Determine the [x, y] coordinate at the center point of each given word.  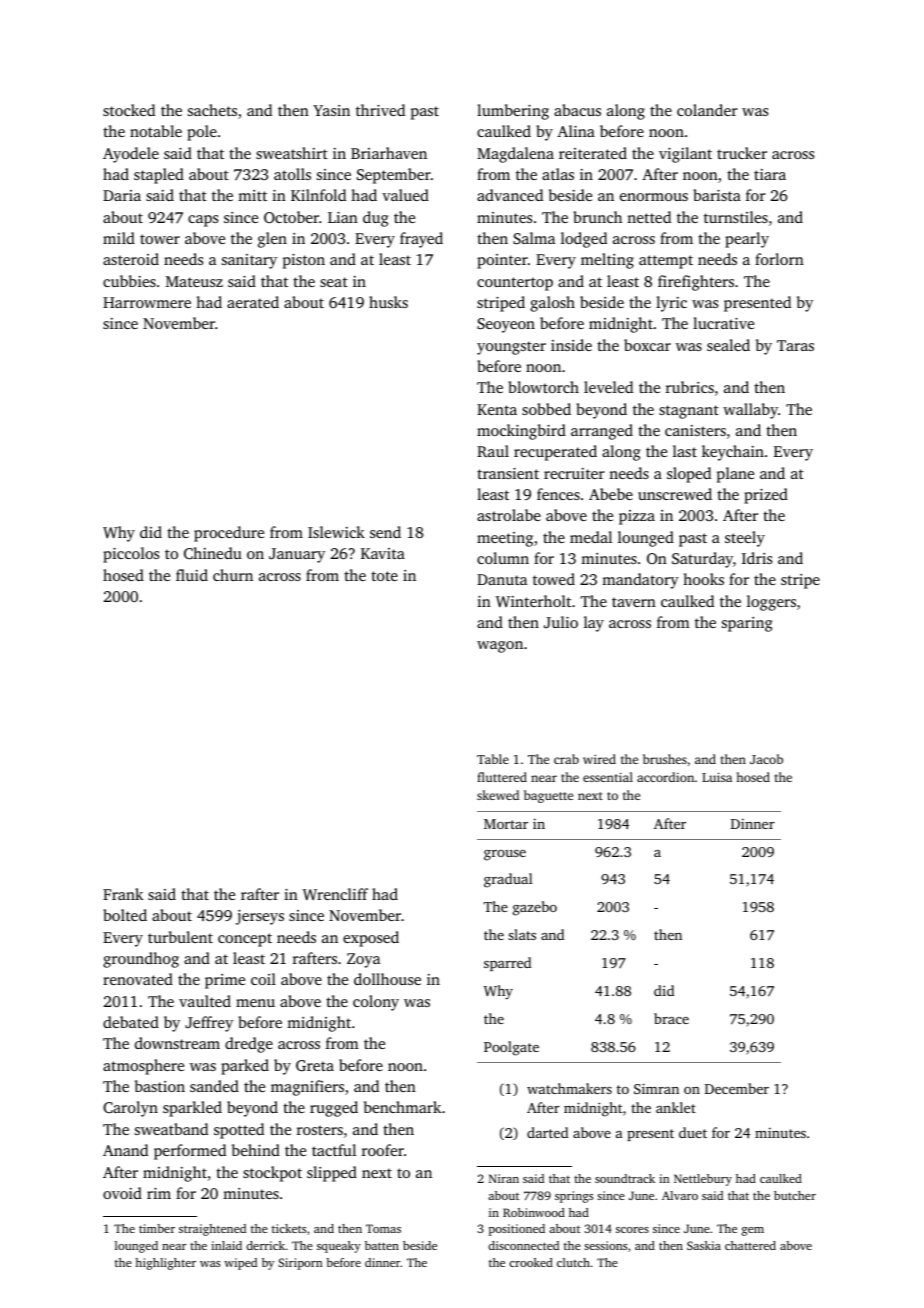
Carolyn [130, 1109]
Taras [795, 345]
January [297, 555]
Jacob [766, 759]
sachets [212, 110]
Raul [493, 451]
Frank [123, 894]
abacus [577, 110]
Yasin [331, 110]
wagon [500, 647]
